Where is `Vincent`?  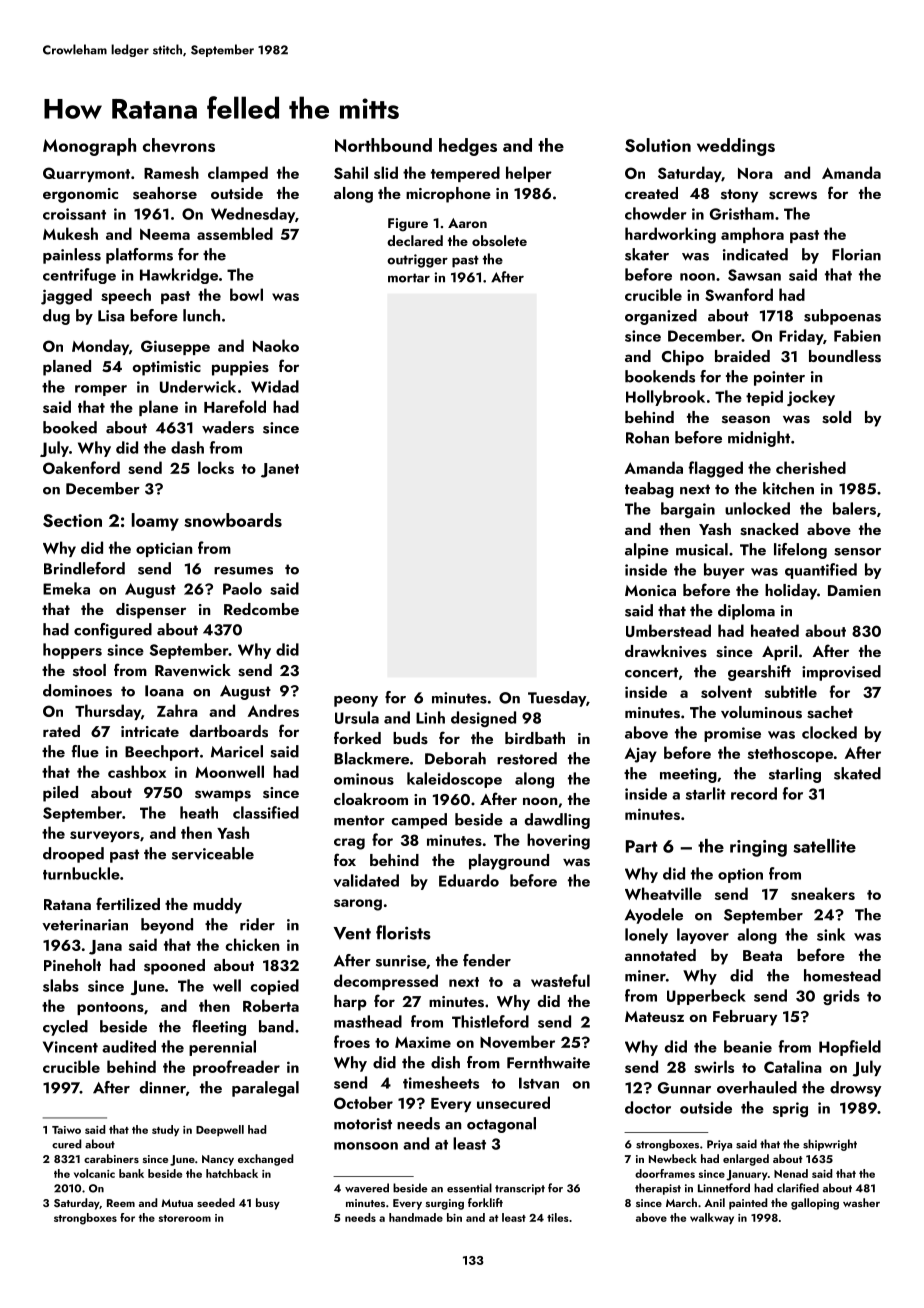 Vincent is located at coordinates (70, 1047).
